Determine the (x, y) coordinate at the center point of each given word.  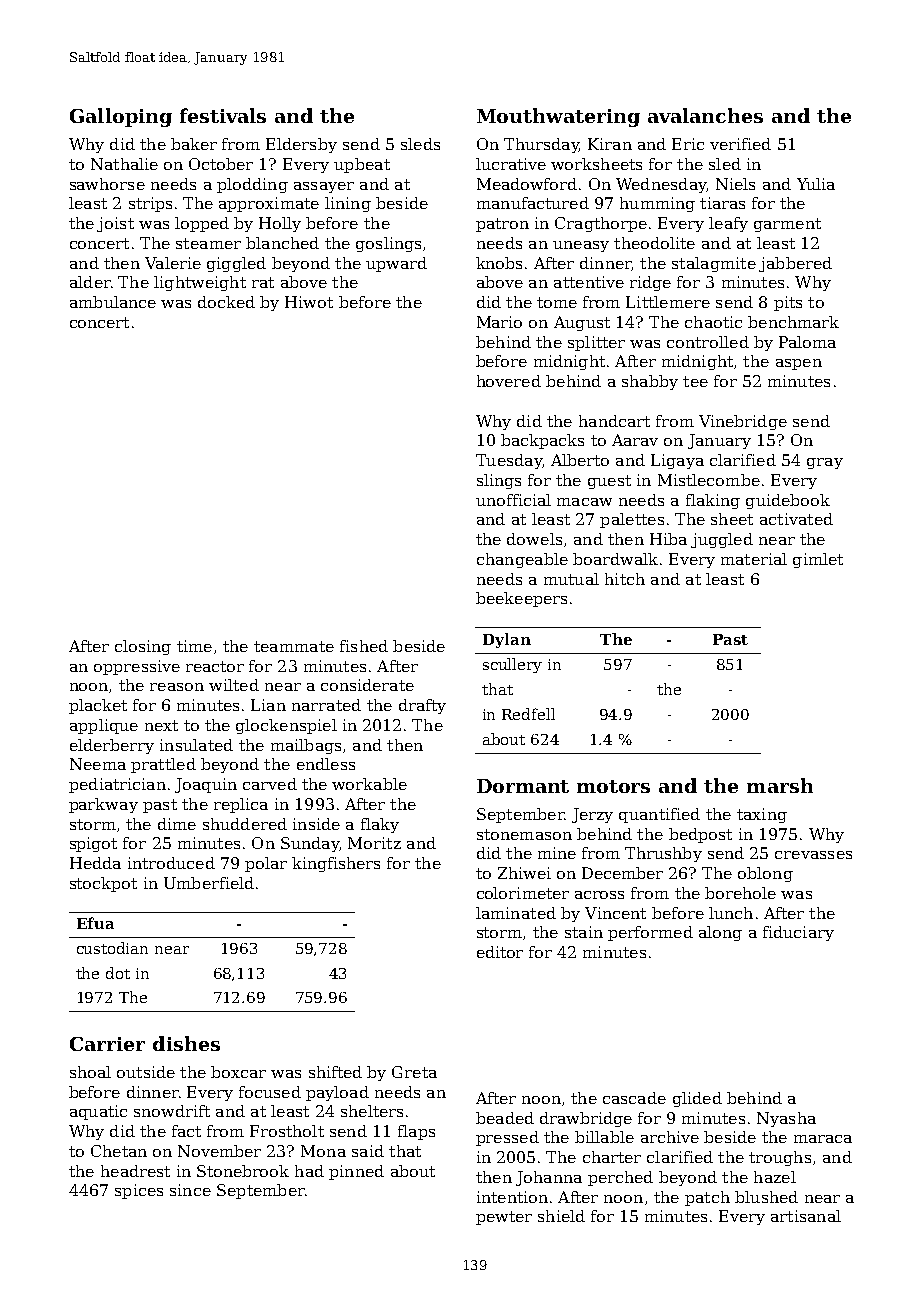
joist (115, 224)
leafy (728, 224)
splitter (596, 343)
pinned (356, 1172)
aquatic (98, 1112)
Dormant (523, 786)
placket (98, 706)
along (720, 933)
